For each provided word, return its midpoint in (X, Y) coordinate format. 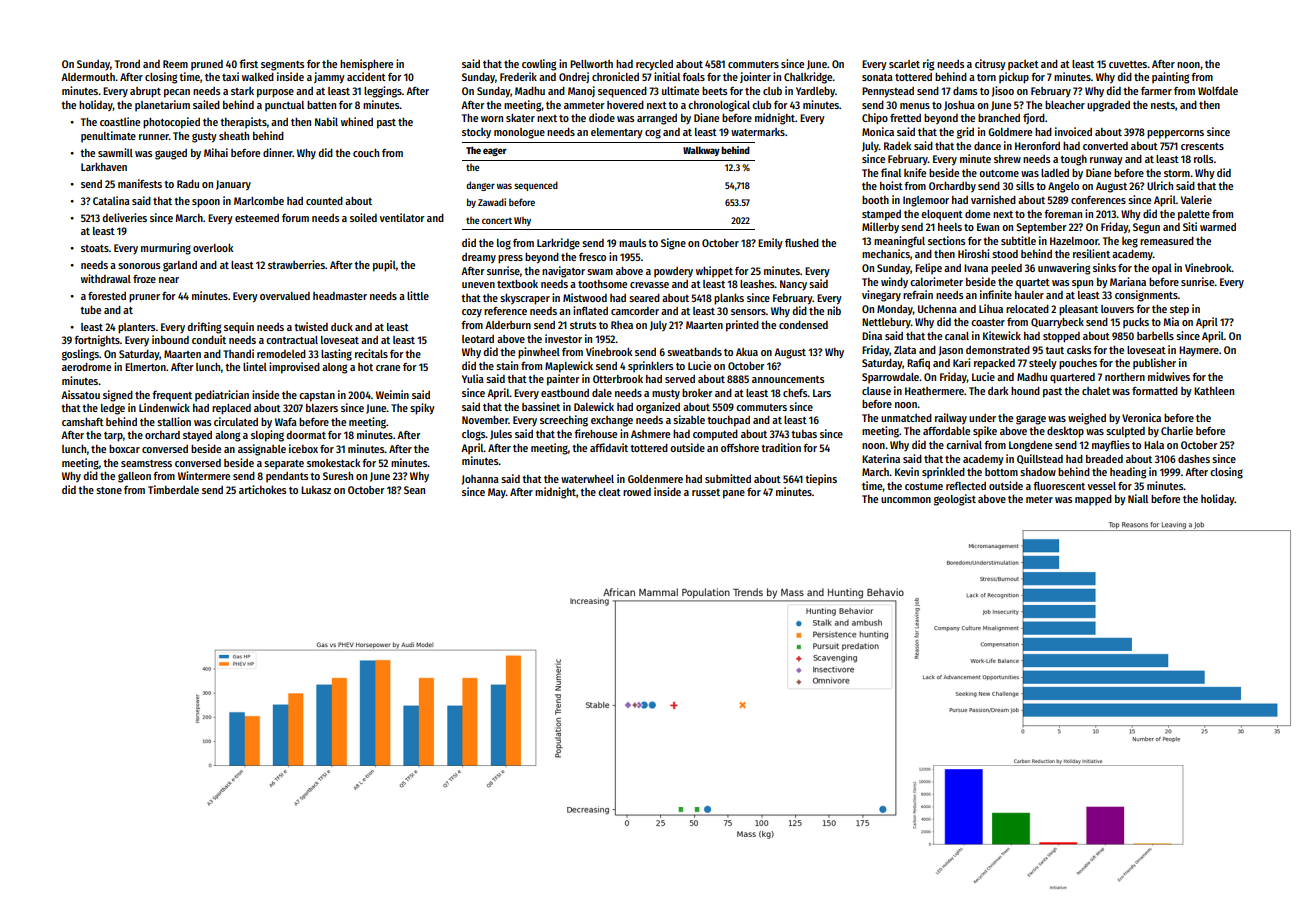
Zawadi (492, 202)
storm (1177, 173)
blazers (322, 408)
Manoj (581, 91)
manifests (140, 183)
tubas (804, 434)
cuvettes (1128, 64)
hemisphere (366, 65)
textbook (517, 284)
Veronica (1141, 417)
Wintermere (204, 475)
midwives (1169, 376)
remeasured (1167, 241)
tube (90, 310)
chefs (795, 393)
